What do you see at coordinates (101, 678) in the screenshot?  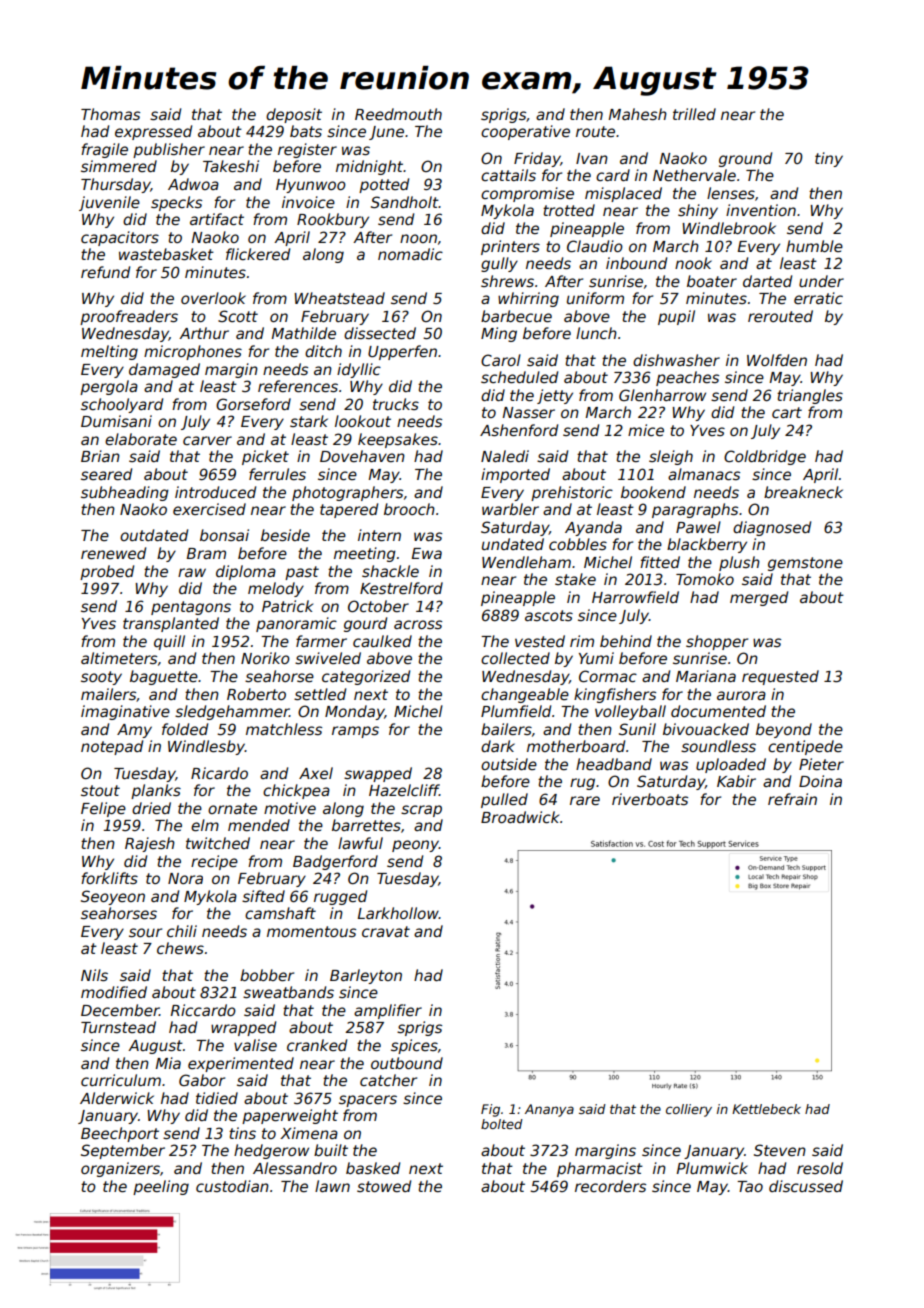 I see `sooty` at bounding box center [101, 678].
